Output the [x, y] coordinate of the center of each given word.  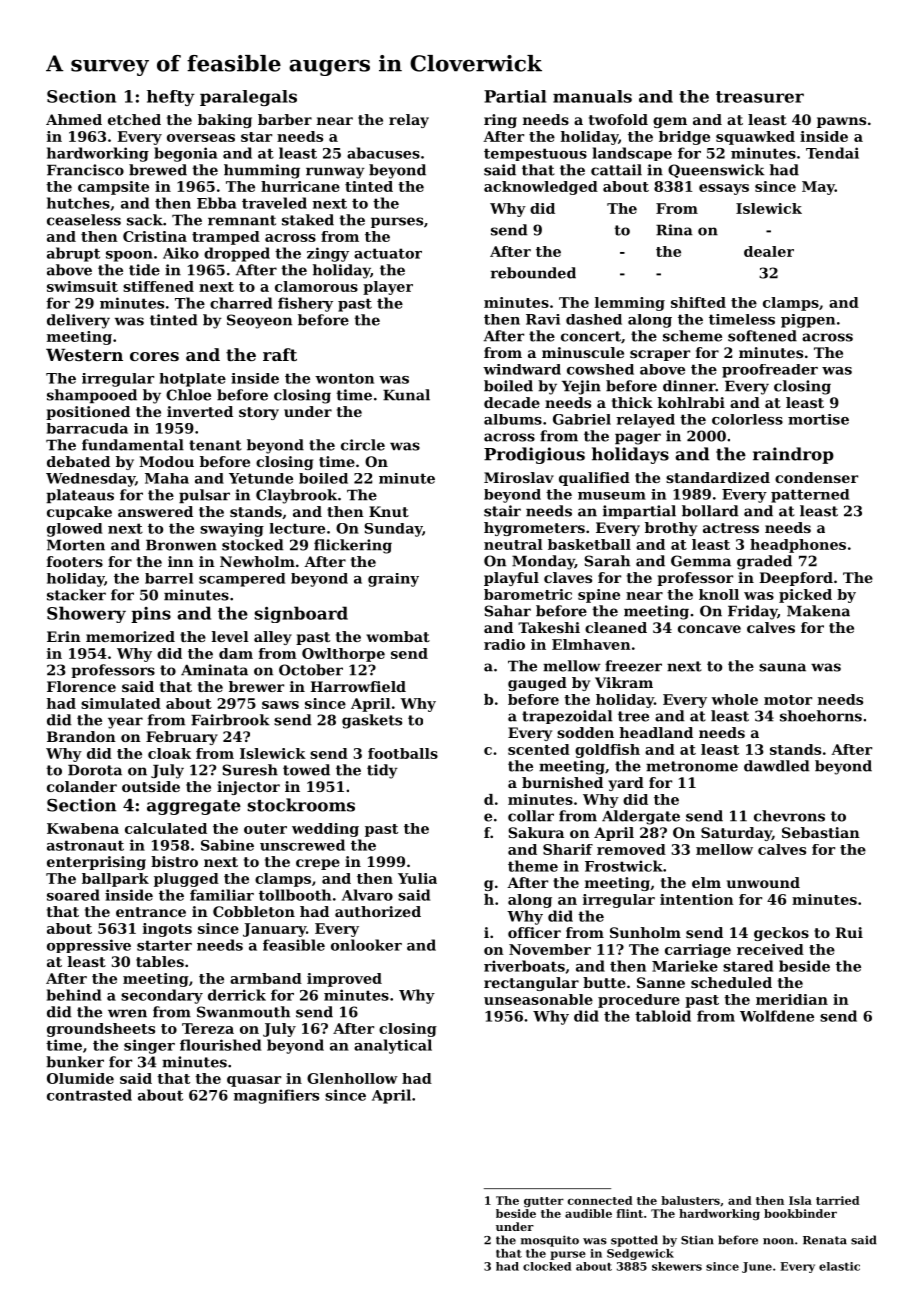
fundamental [133, 445]
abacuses [383, 153]
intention [697, 899]
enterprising [96, 863]
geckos [781, 934]
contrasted [89, 1095]
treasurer [760, 97]
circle [363, 445]
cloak [169, 753]
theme [533, 866]
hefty [171, 98]
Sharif [568, 849]
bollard [710, 511]
